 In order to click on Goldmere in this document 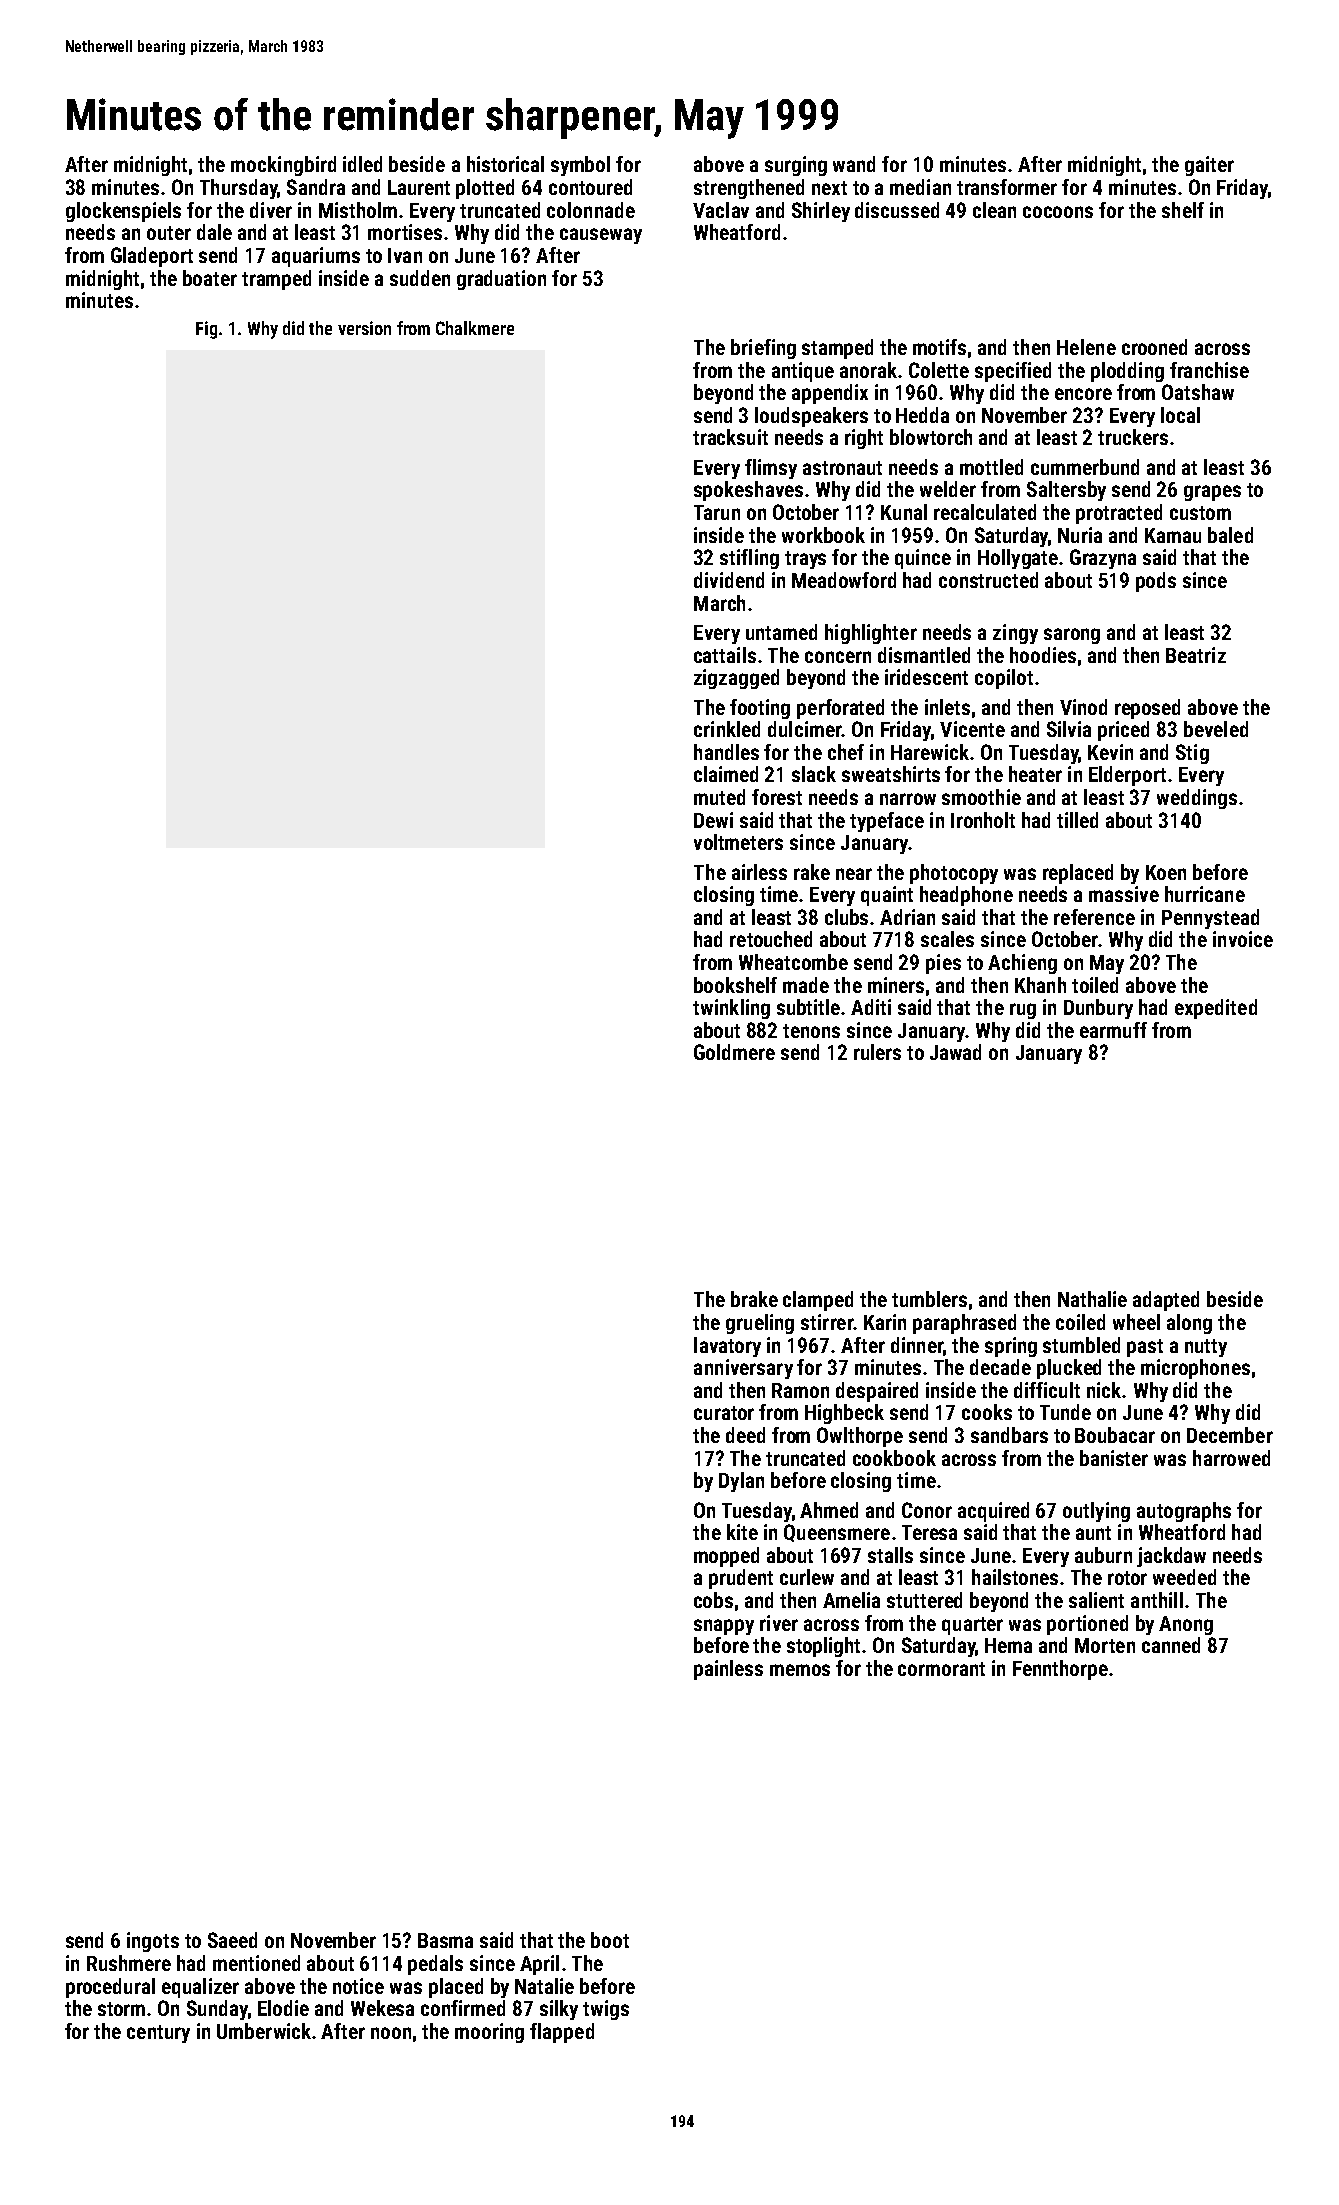, I will do `click(734, 1052)`.
